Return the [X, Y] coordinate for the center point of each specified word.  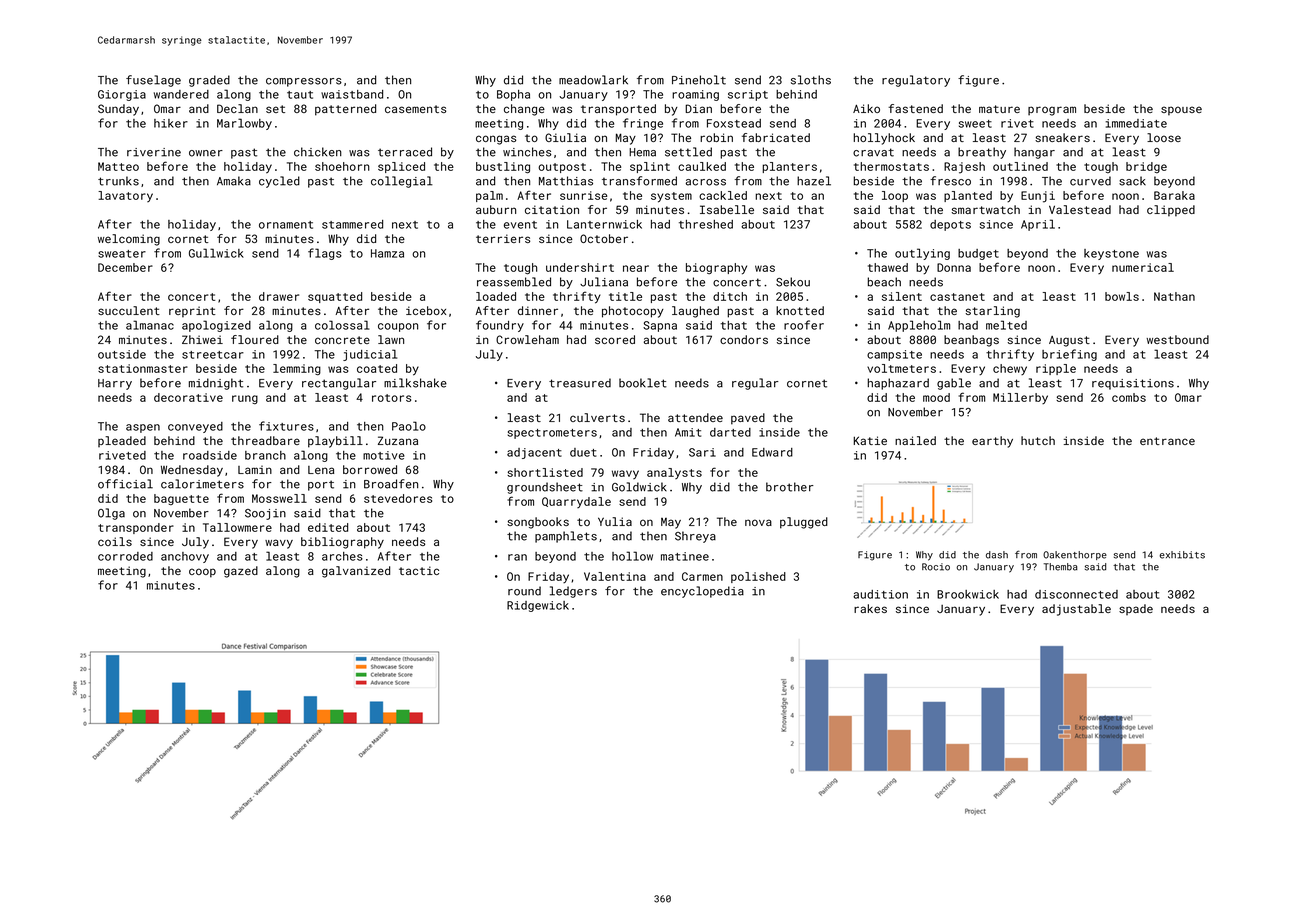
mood [936, 397]
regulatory [916, 81]
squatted [335, 297]
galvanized [356, 572]
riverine [154, 152]
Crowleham [527, 339]
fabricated [776, 137]
